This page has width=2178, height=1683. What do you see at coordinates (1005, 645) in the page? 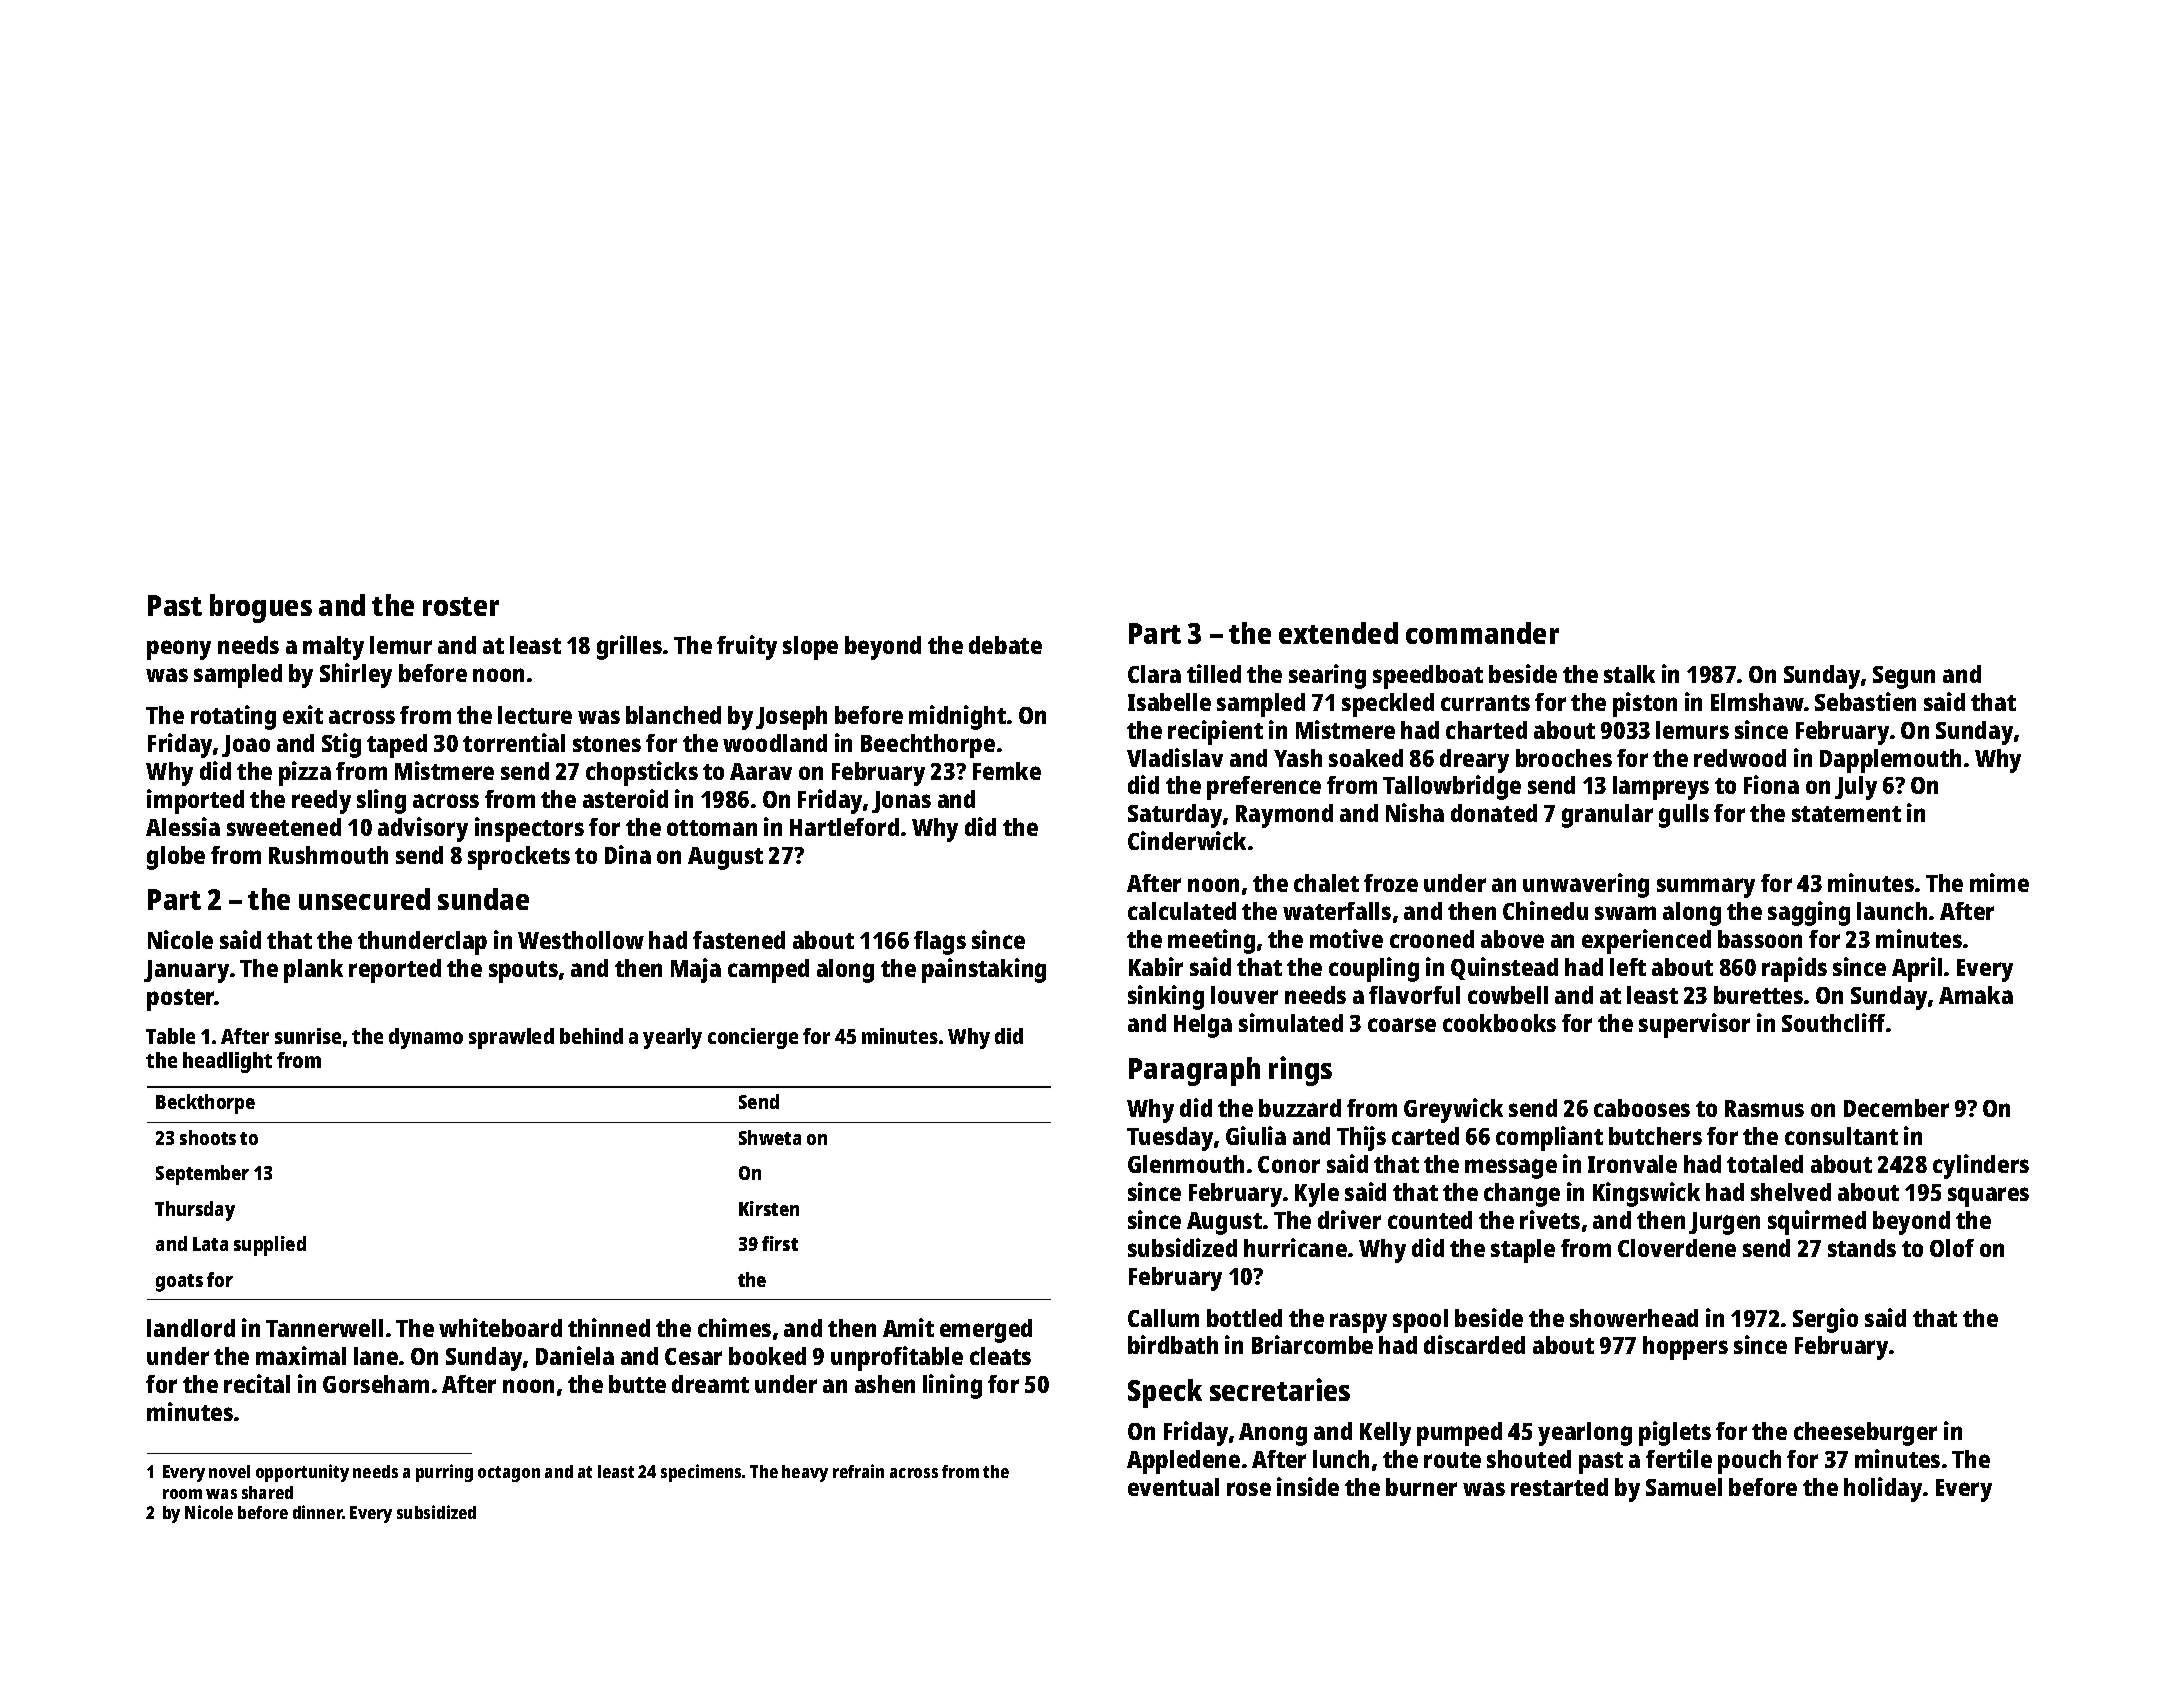
I see `debate` at bounding box center [1005, 645].
